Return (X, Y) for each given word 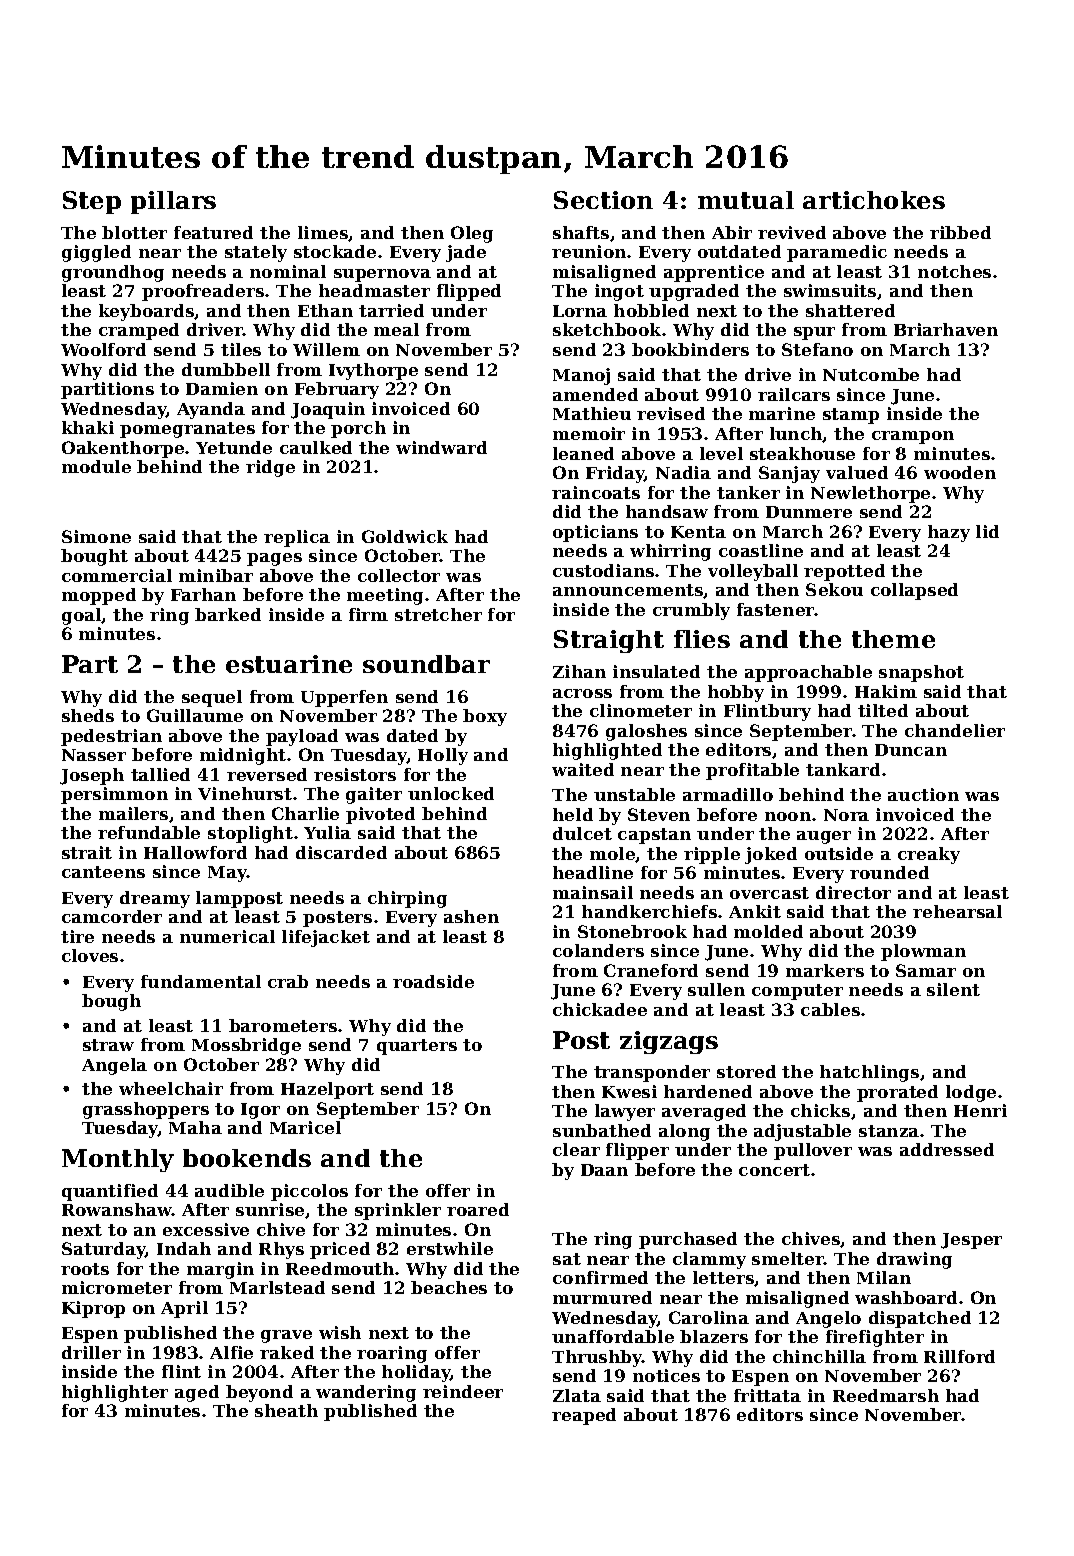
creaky (929, 855)
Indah (184, 1248)
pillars (173, 202)
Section (603, 200)
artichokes (874, 200)
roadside (433, 981)
